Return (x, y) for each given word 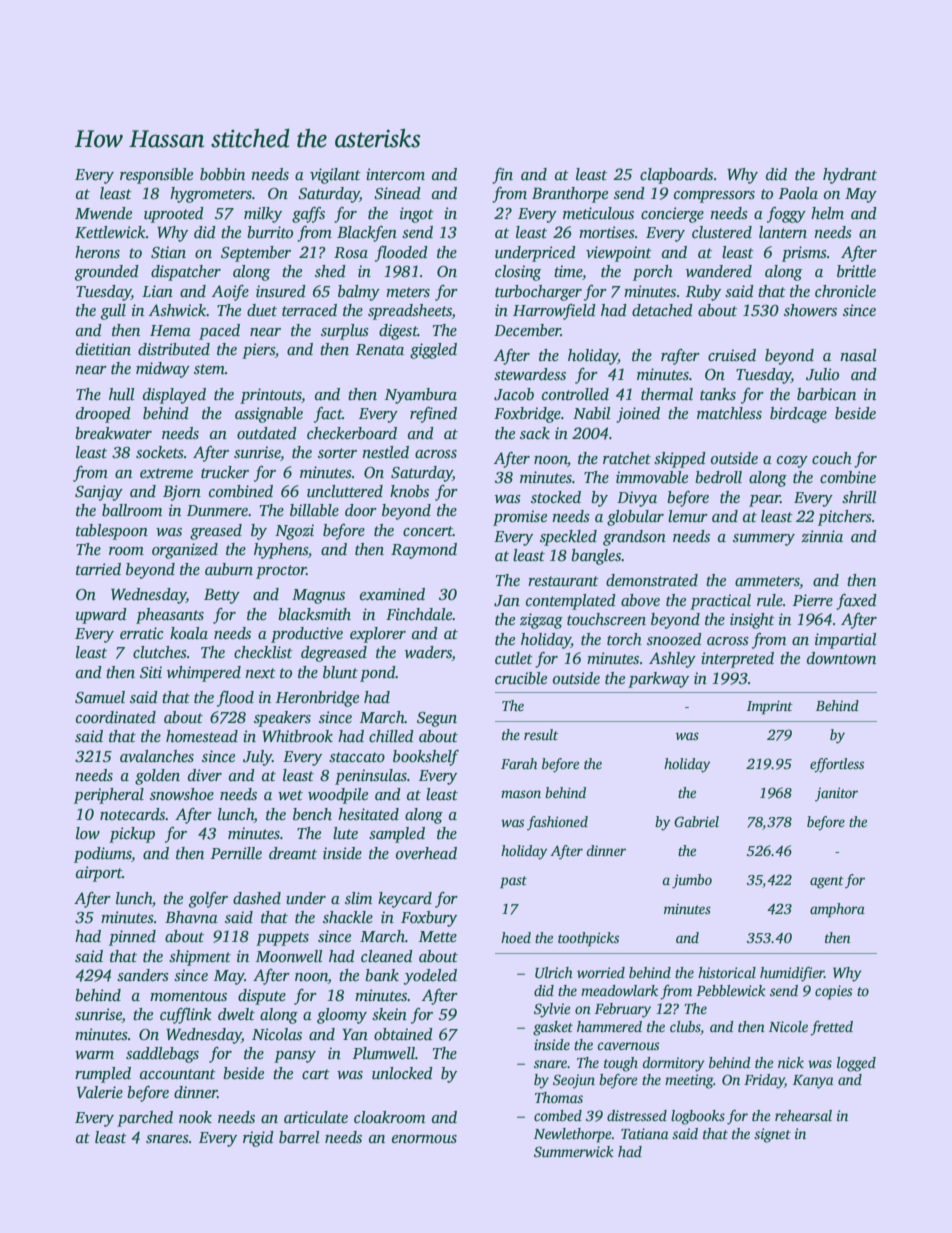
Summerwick (574, 1151)
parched (145, 1119)
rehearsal (803, 1115)
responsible (156, 176)
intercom (395, 174)
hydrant (850, 176)
